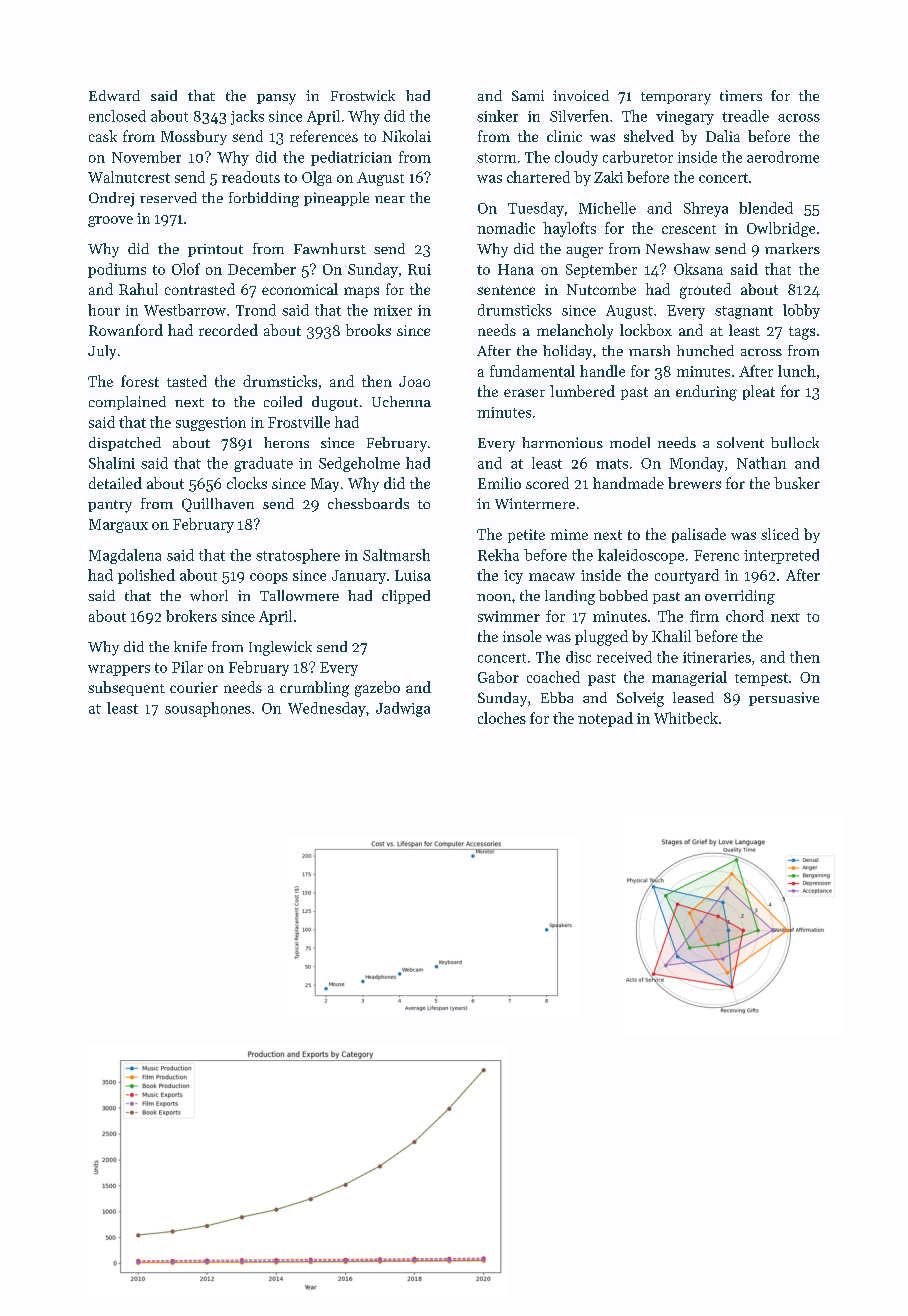 Image resolution: width=908 pixels, height=1316 pixels. Describe the element at coordinates (208, 709) in the document. I see `sousaphones` at that location.
